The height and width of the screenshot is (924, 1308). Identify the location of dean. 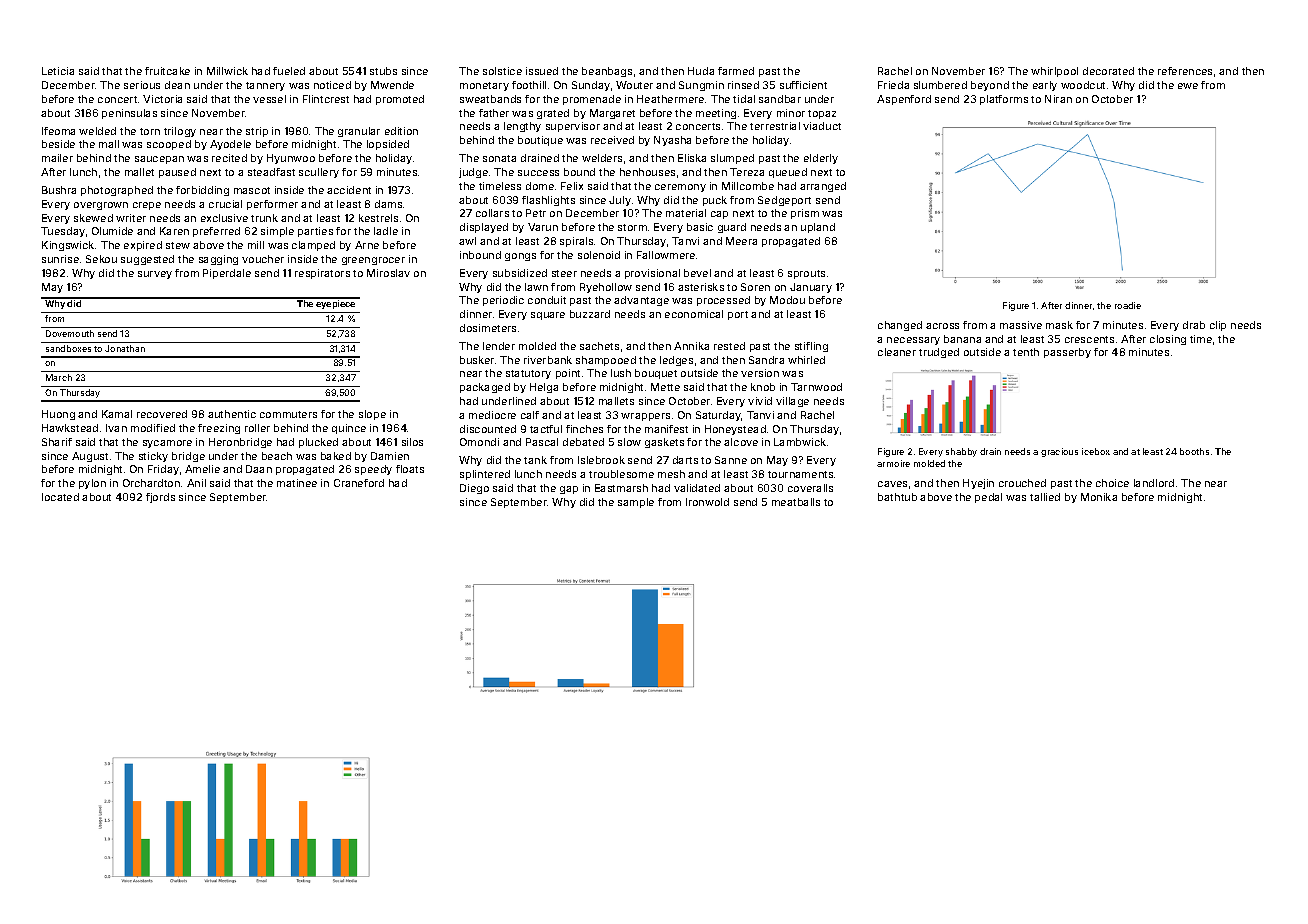
(177, 85).
